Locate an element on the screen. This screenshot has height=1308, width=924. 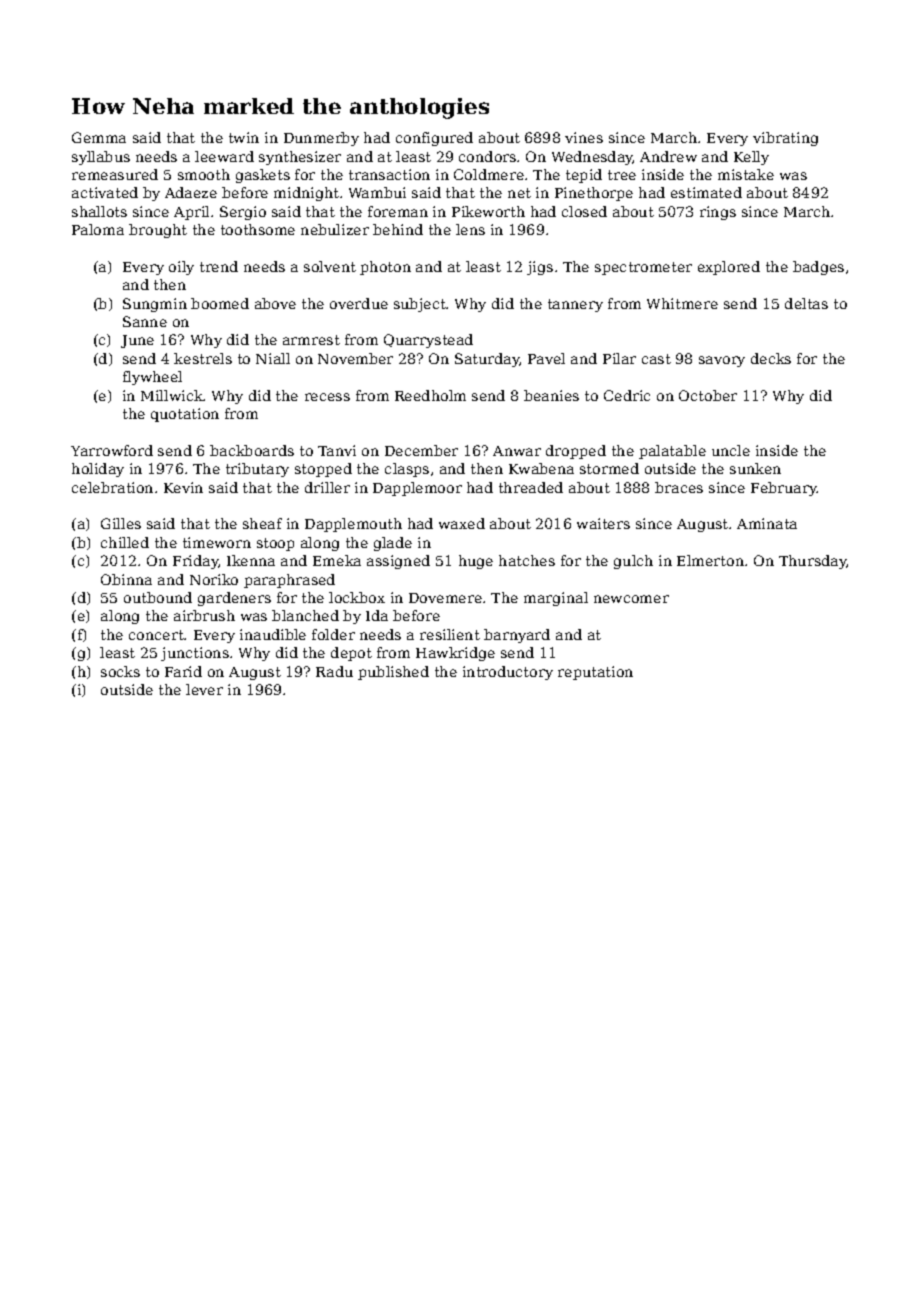
Andrew is located at coordinates (668, 156).
